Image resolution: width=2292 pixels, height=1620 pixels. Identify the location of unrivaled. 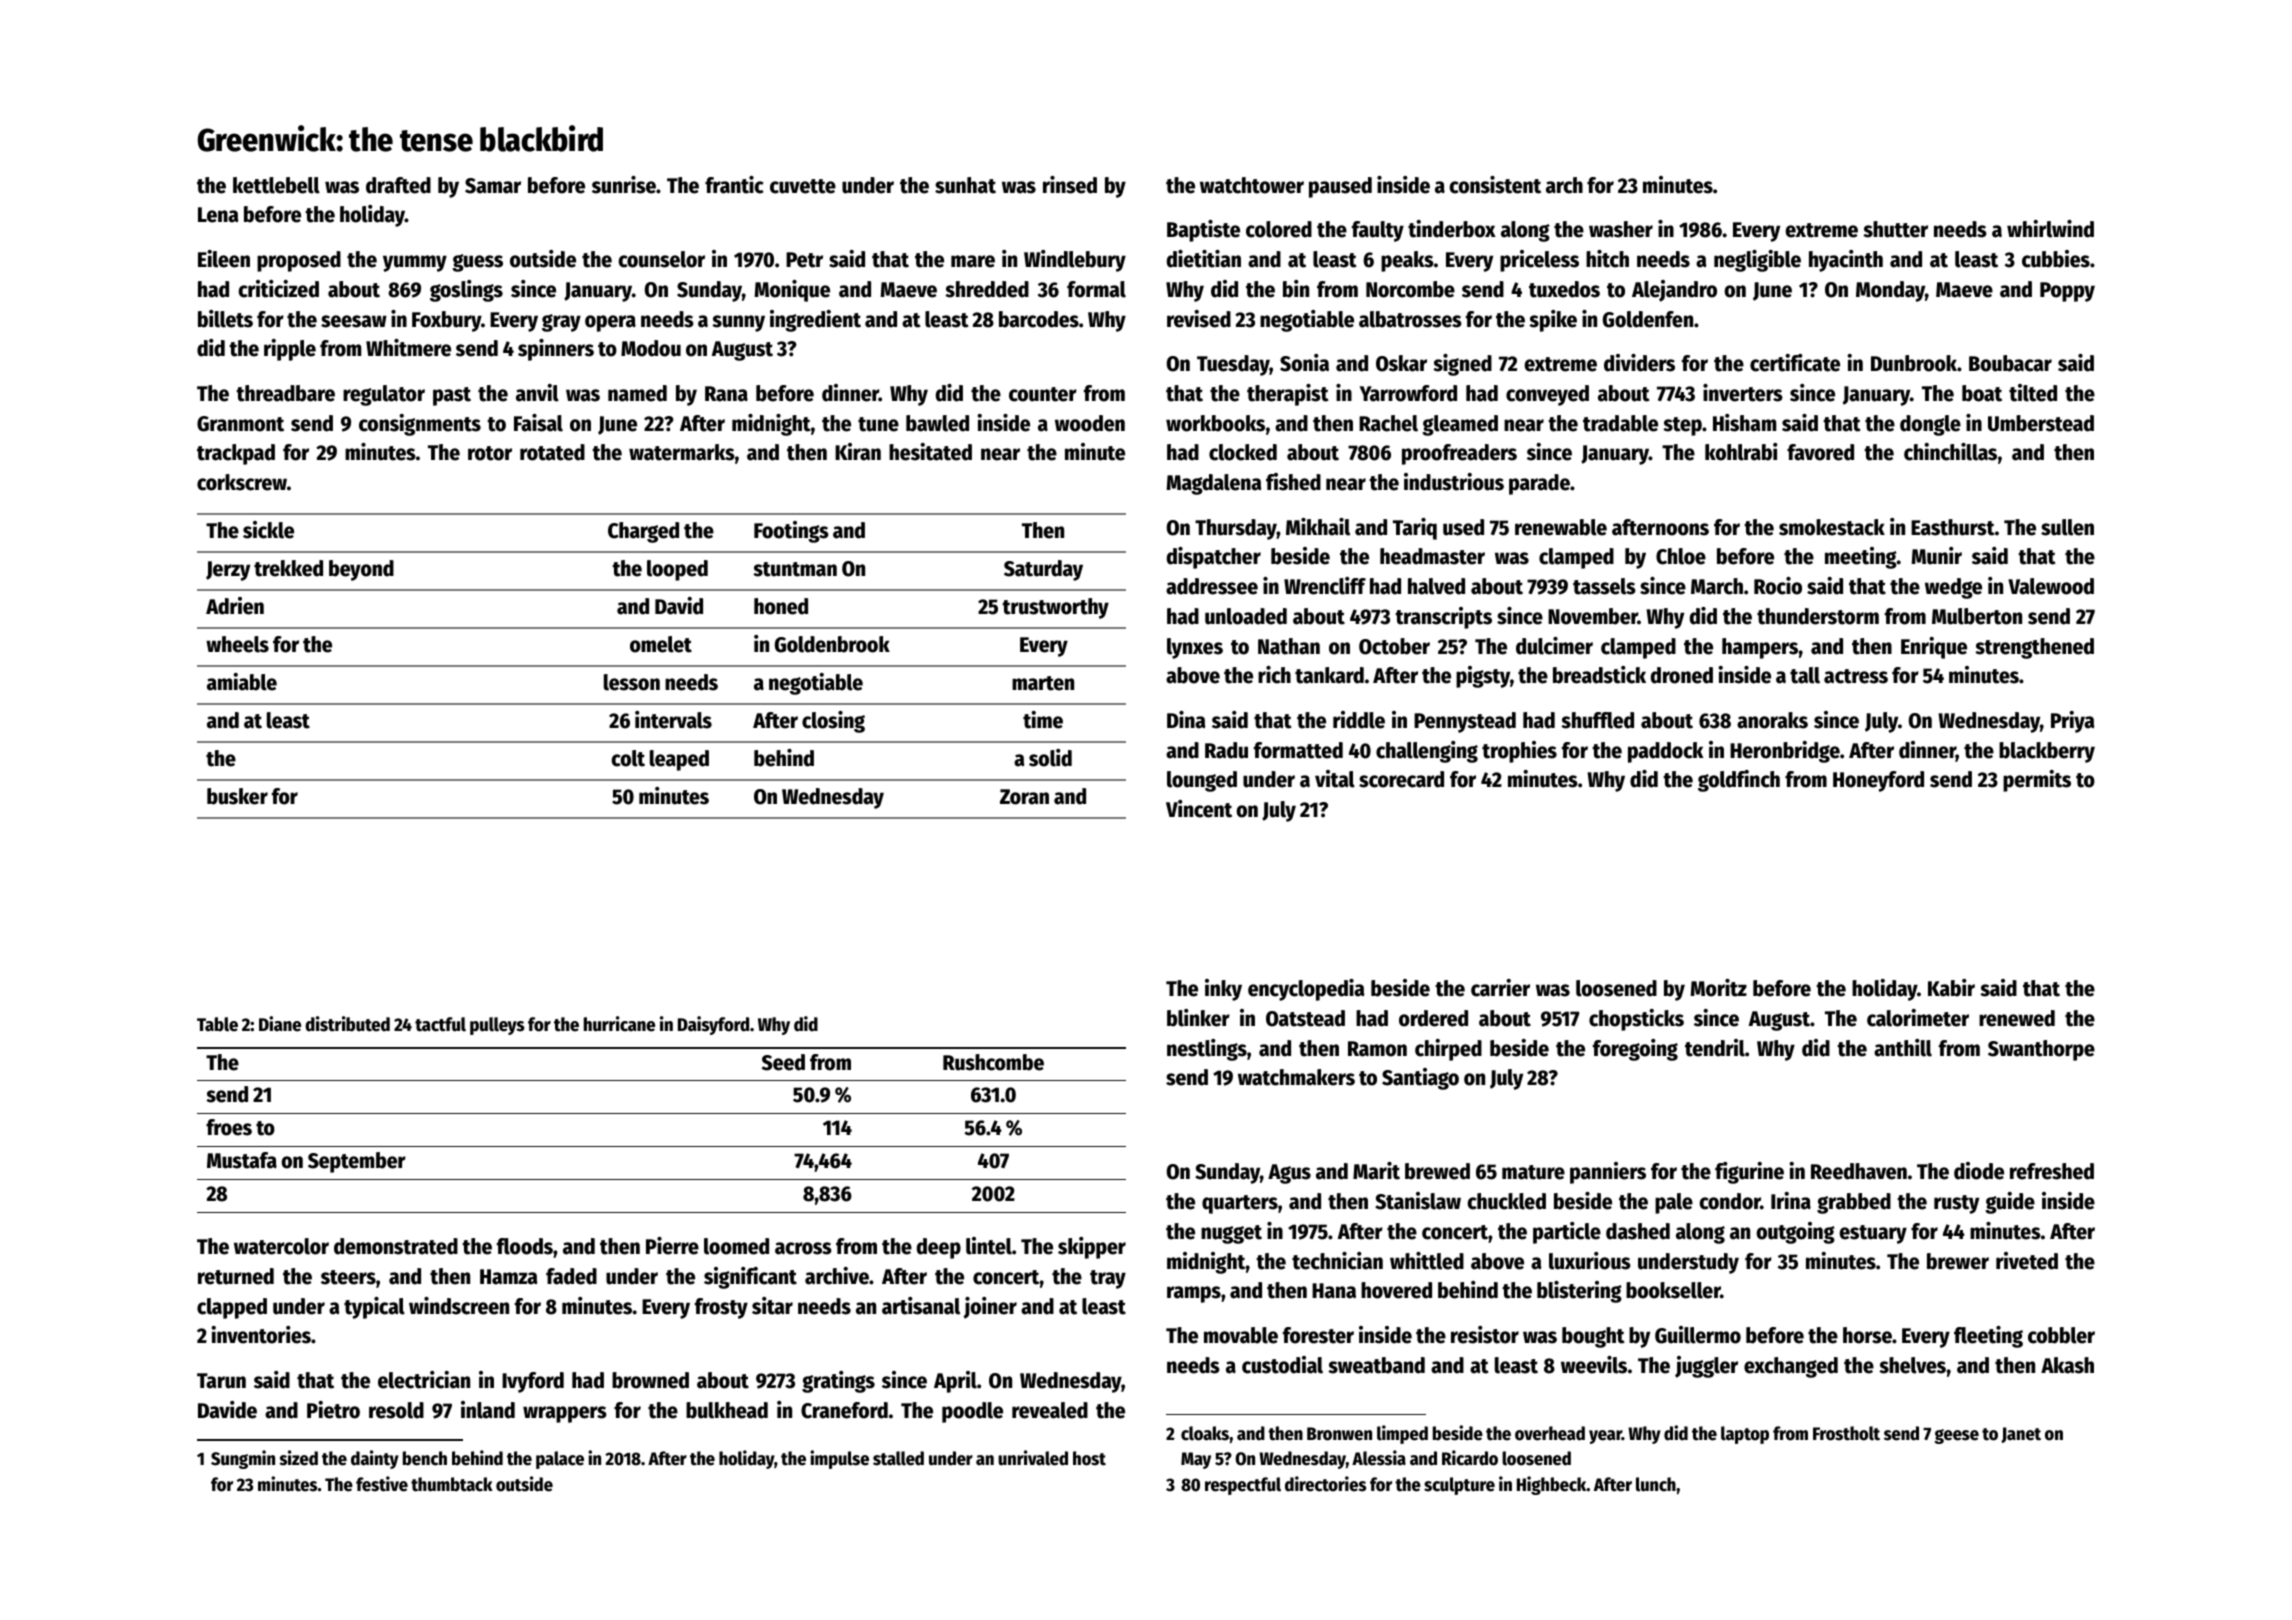
(1033, 1458).
